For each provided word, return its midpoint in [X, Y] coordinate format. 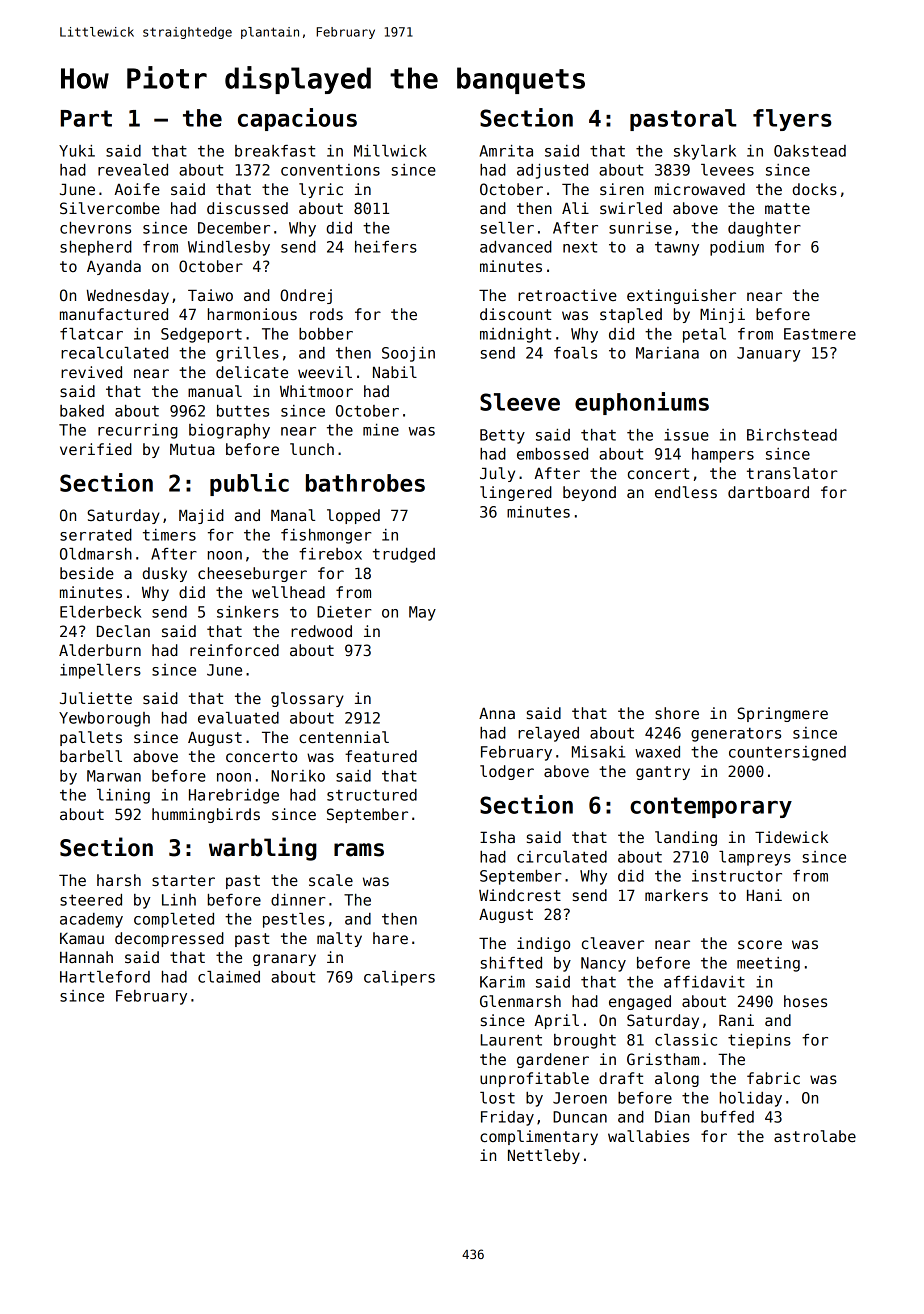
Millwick [390, 151]
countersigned [787, 753]
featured [381, 756]
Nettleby [544, 1156]
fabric [773, 1078]
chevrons [95, 228]
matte [787, 208]
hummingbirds [206, 815]
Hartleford [105, 977]
